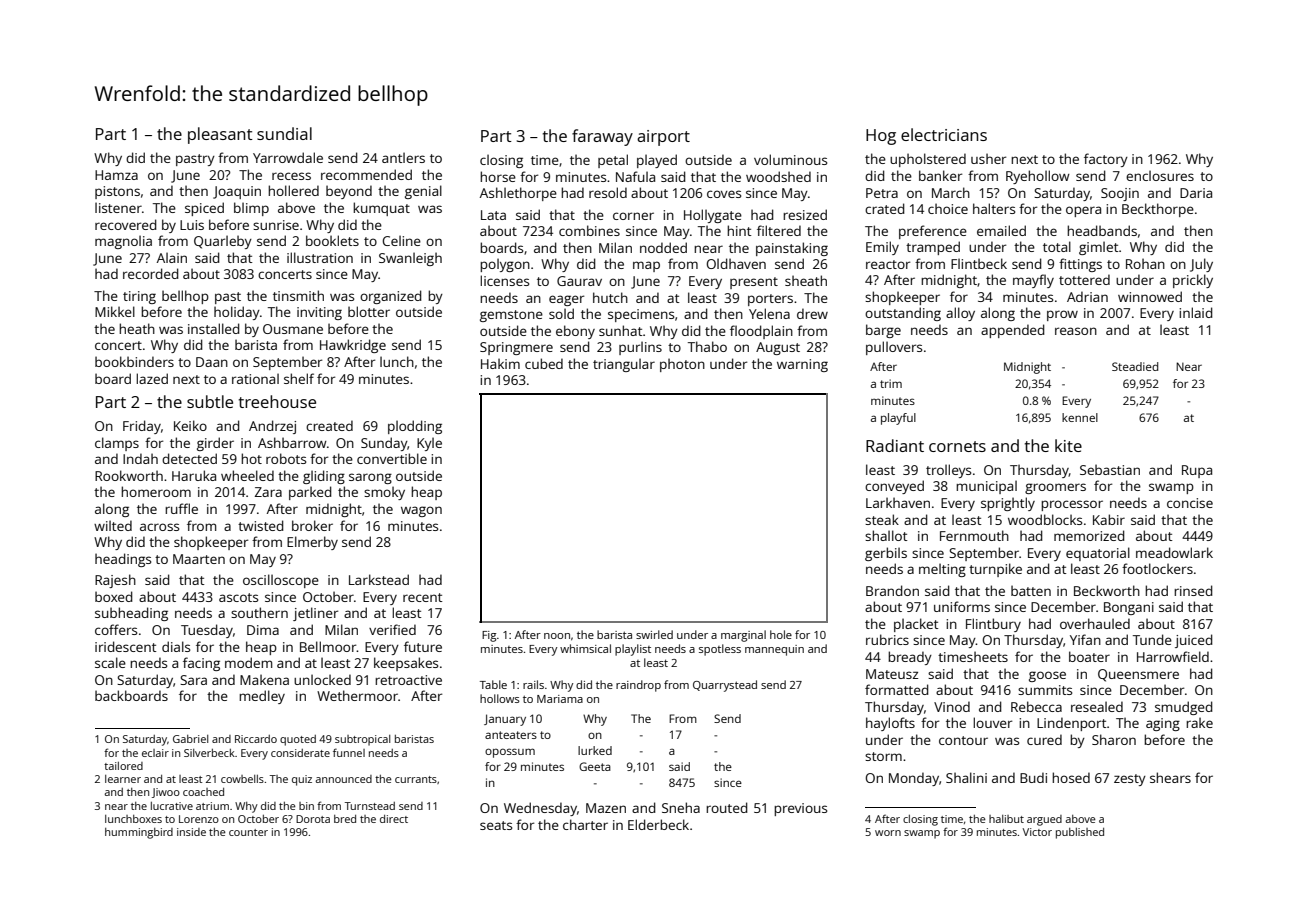 The width and height of the document is (1308, 924). Describe the element at coordinates (288, 157) in the document. I see `Yarrowdale` at that location.
